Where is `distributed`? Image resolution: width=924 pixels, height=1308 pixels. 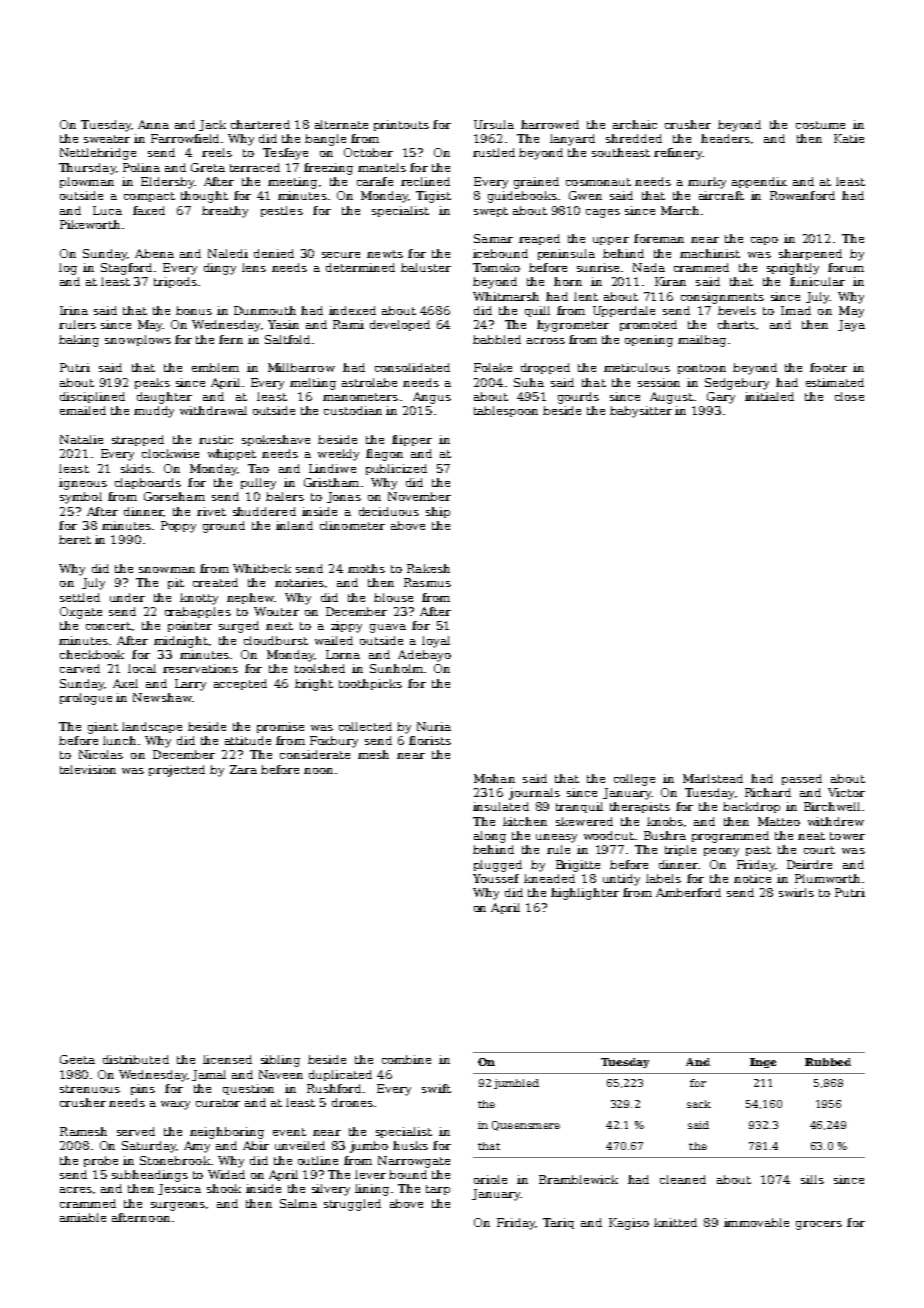 distributed is located at coordinates (136, 1059).
